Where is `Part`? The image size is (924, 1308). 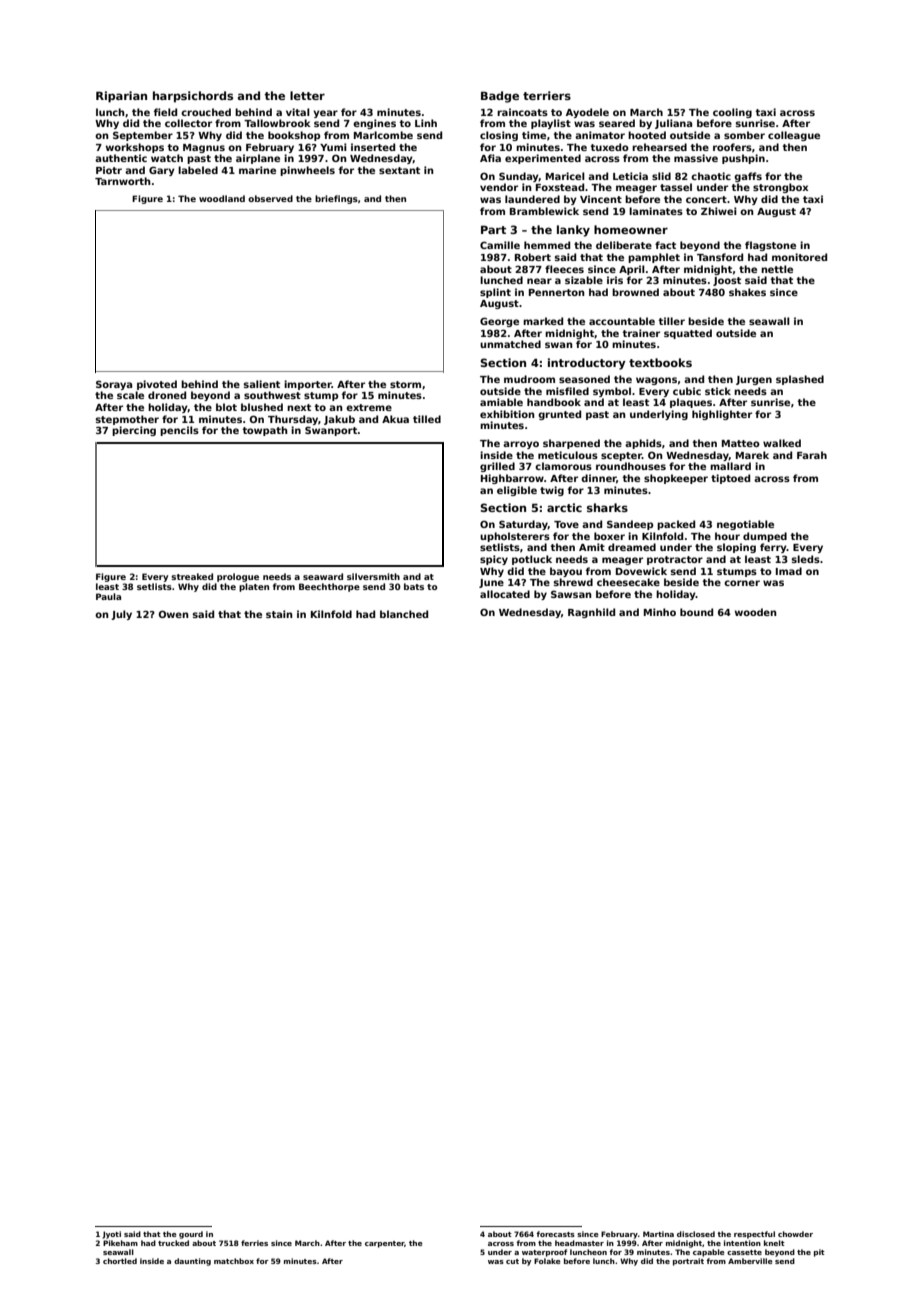 Part is located at coordinates (493, 230).
